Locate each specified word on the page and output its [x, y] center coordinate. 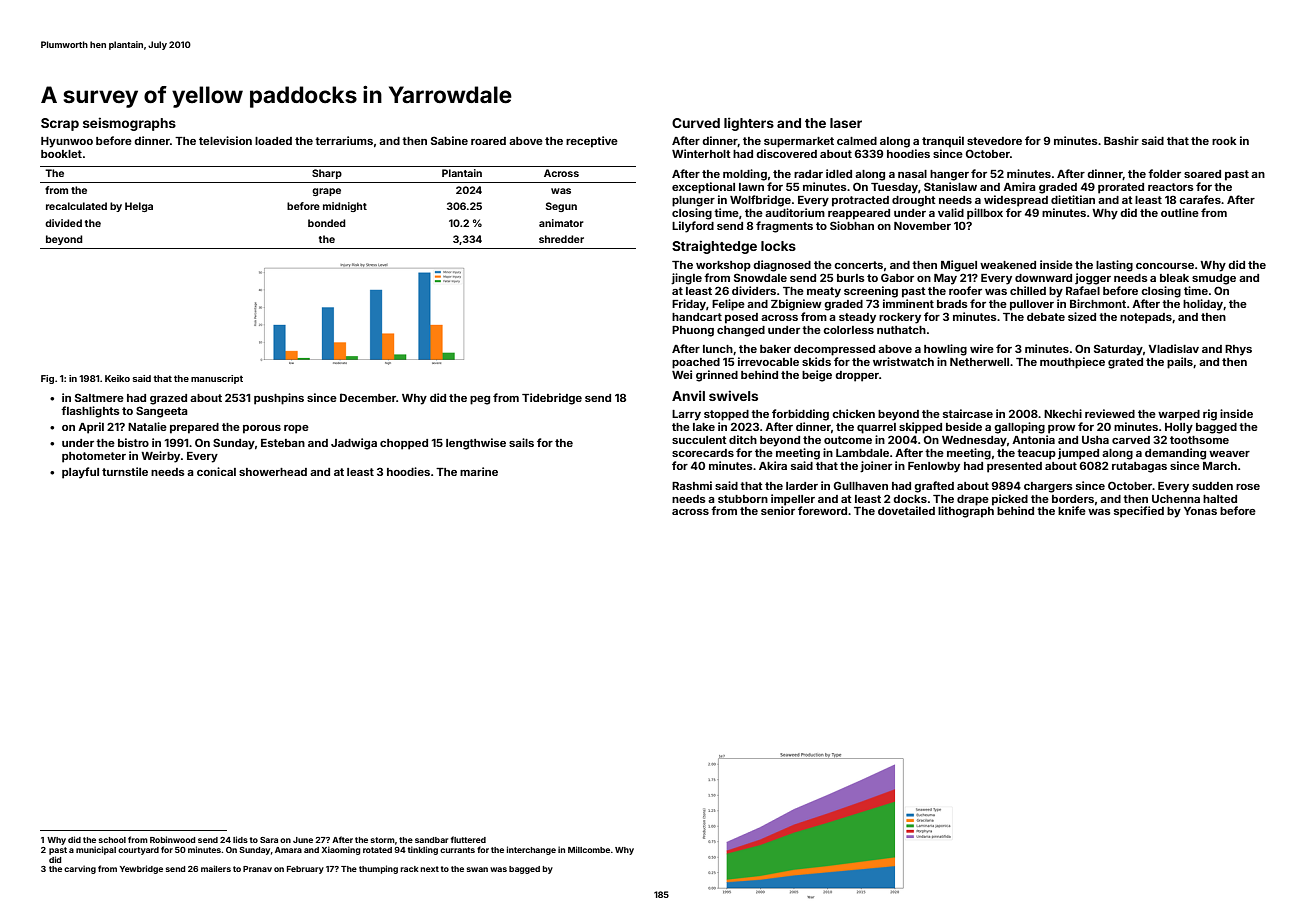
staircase [968, 413]
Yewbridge [141, 869]
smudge [1214, 279]
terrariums [344, 140]
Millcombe [589, 849]
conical [216, 471]
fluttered [468, 839]
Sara [269, 840]
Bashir [1121, 140]
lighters [749, 124]
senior [778, 510]
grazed [168, 399]
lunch [718, 349]
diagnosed [782, 266]
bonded [327, 223]
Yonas [1200, 511]
